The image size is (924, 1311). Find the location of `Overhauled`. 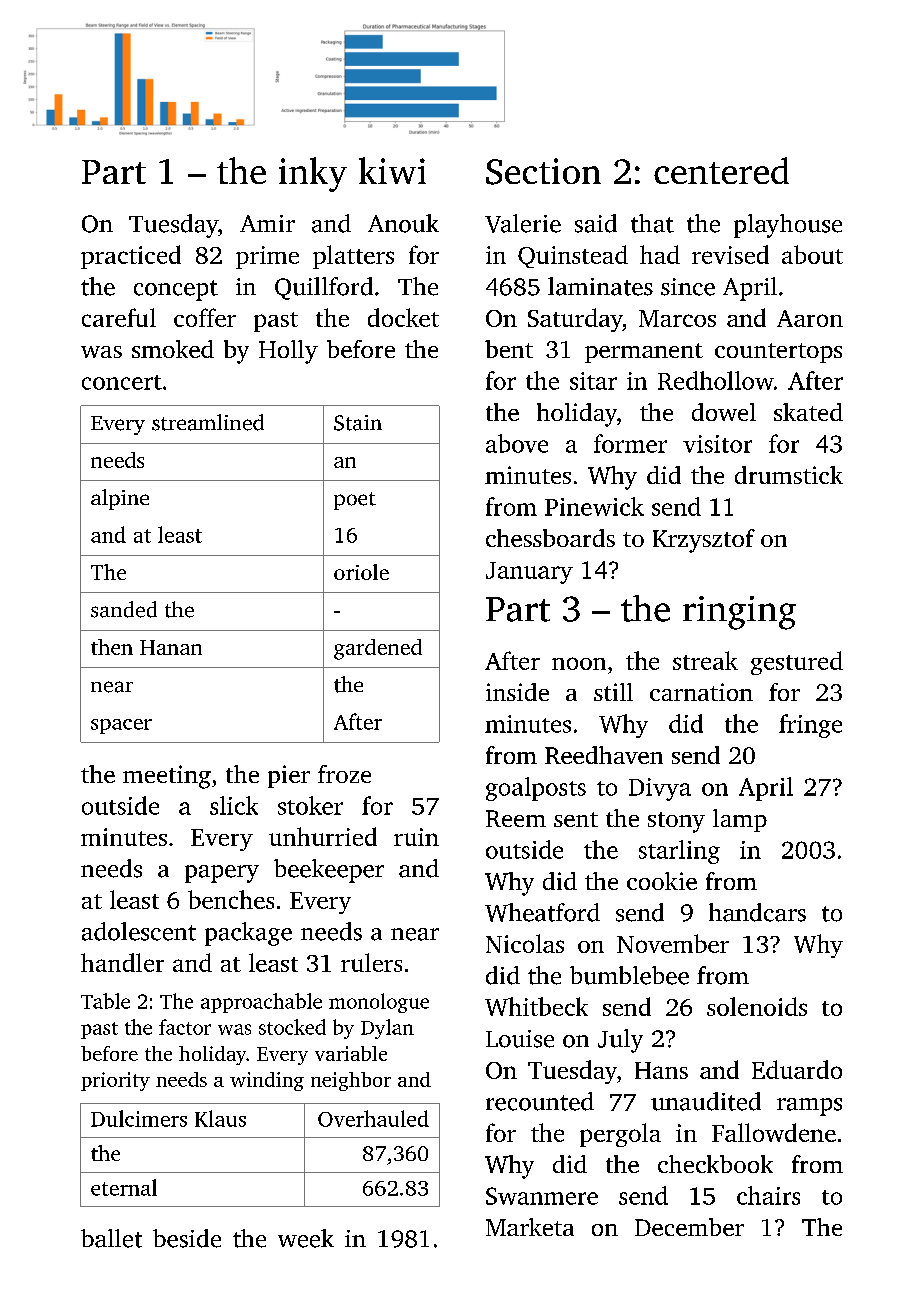

Overhauled is located at coordinates (373, 1118).
